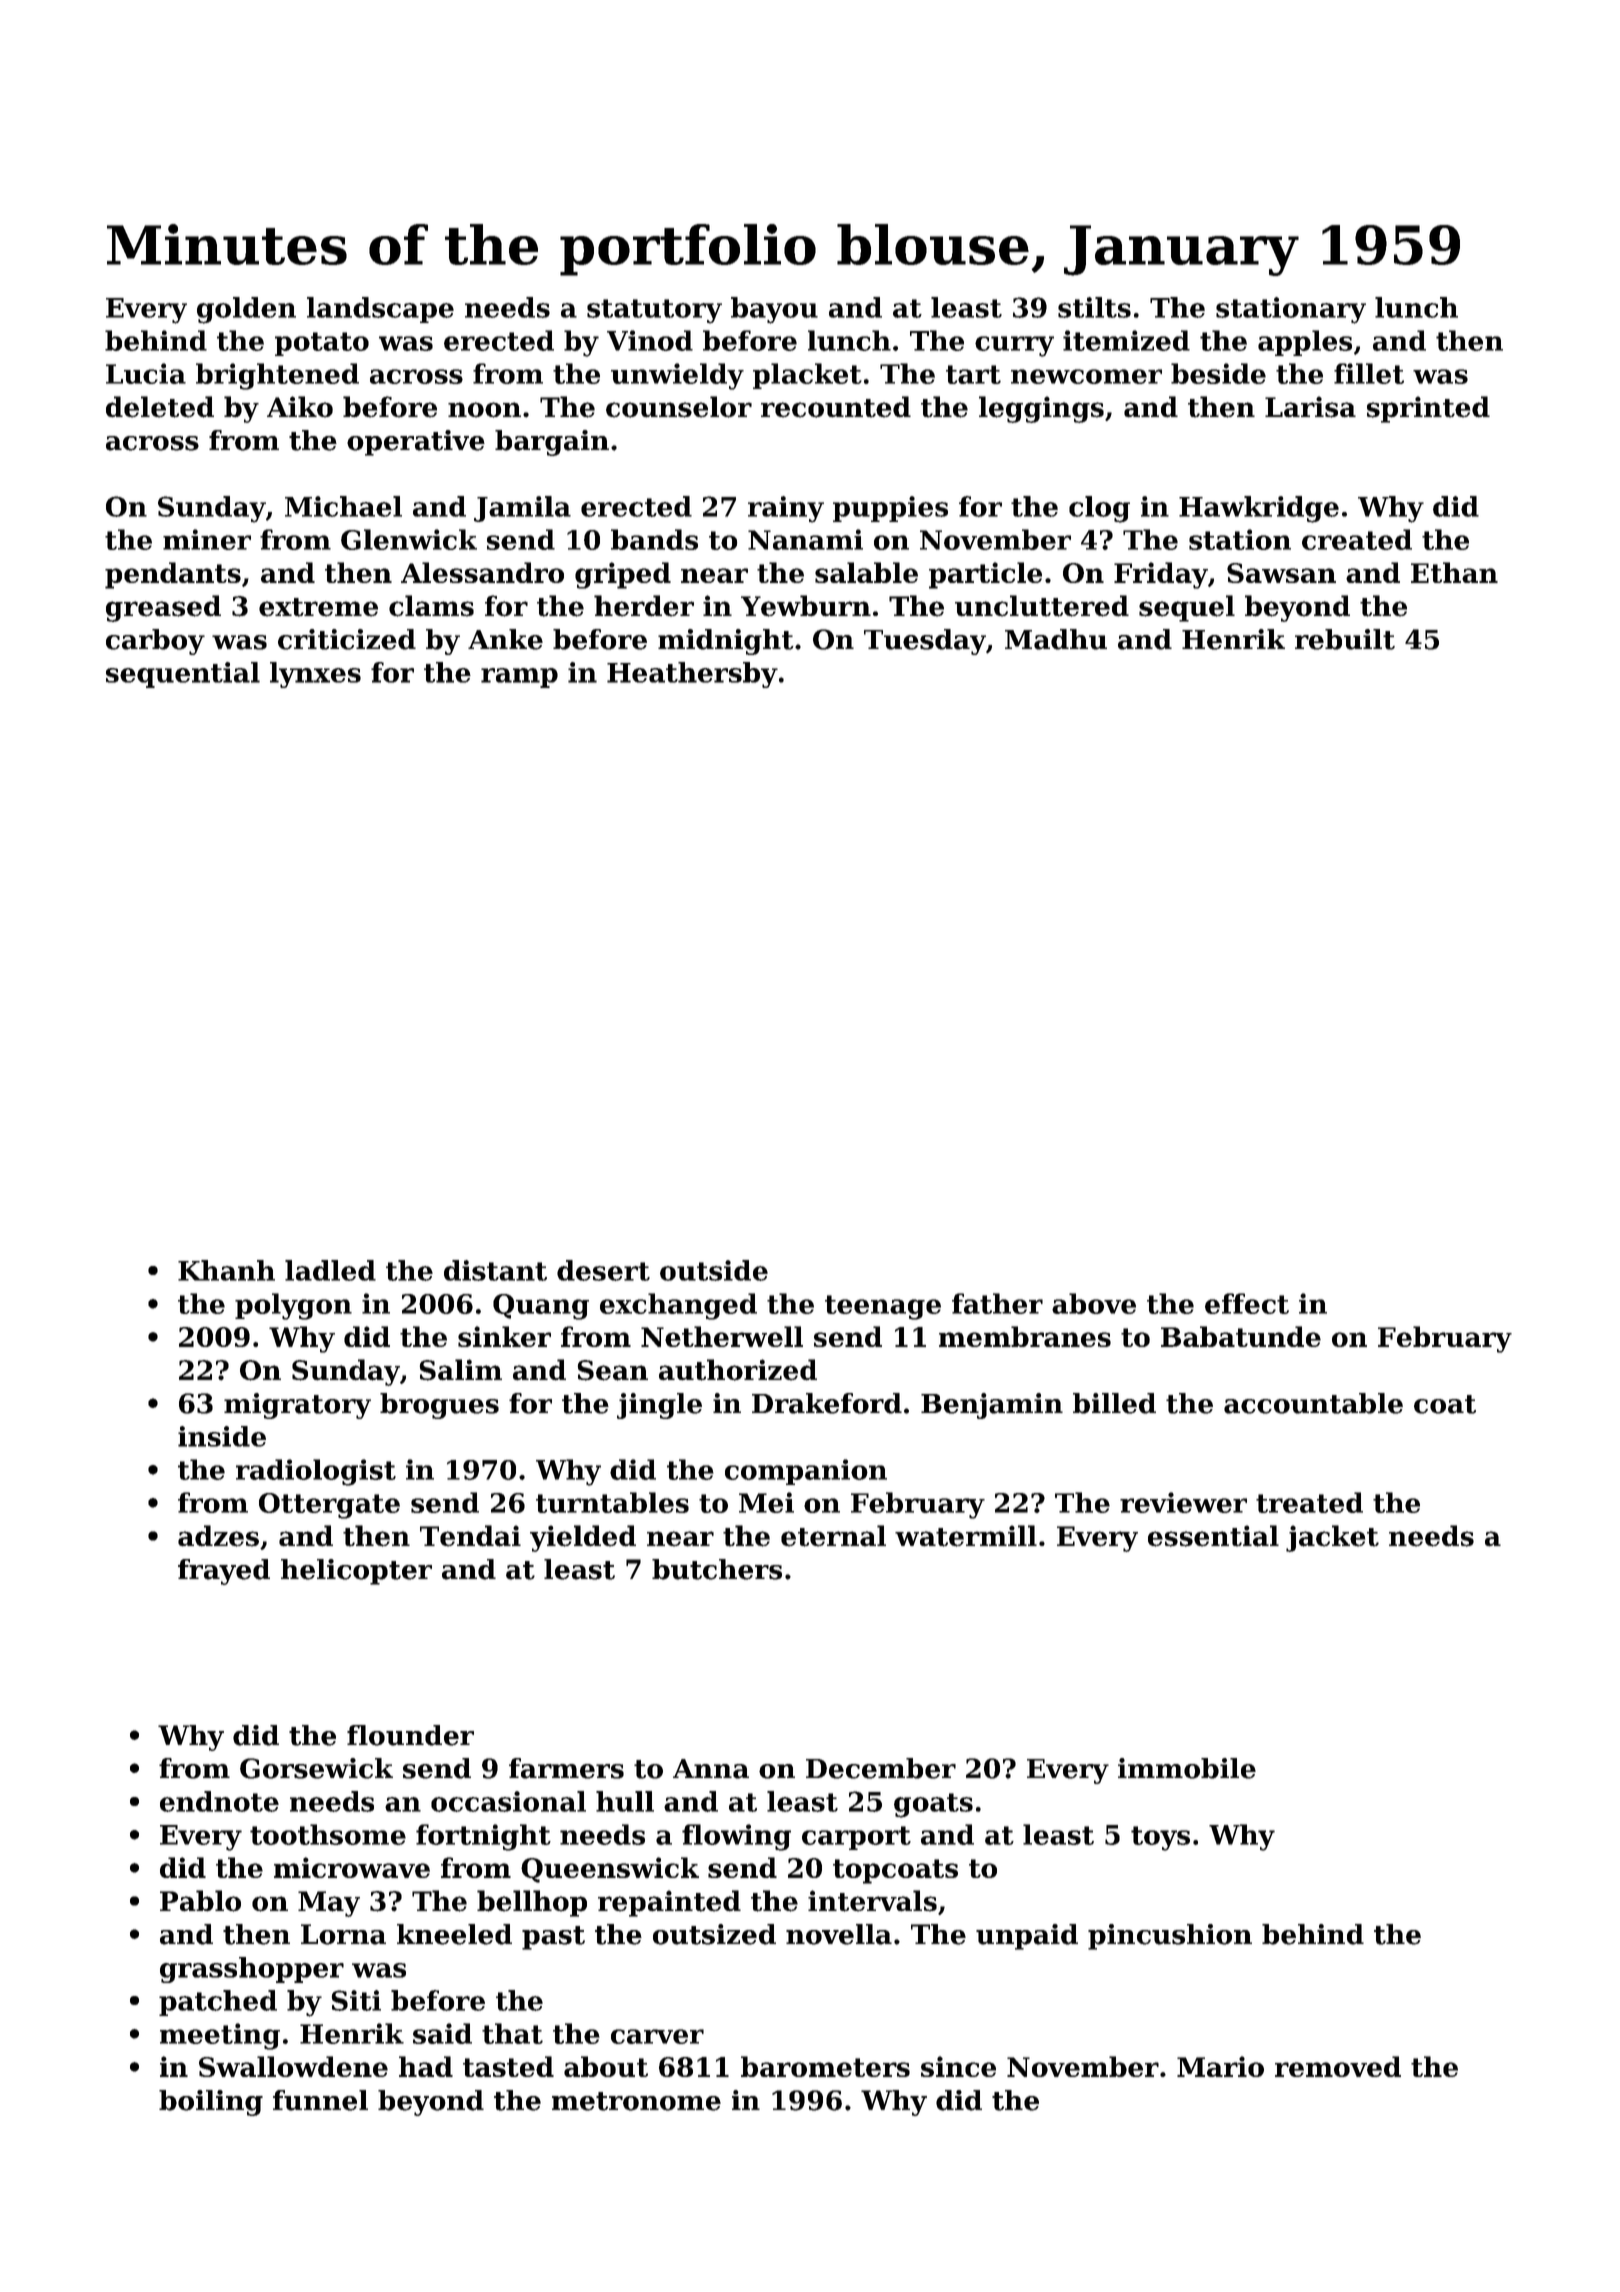 The width and height of the screenshot is (1620, 2292). Describe the element at coordinates (1305, 343) in the screenshot. I see `apples` at that location.
